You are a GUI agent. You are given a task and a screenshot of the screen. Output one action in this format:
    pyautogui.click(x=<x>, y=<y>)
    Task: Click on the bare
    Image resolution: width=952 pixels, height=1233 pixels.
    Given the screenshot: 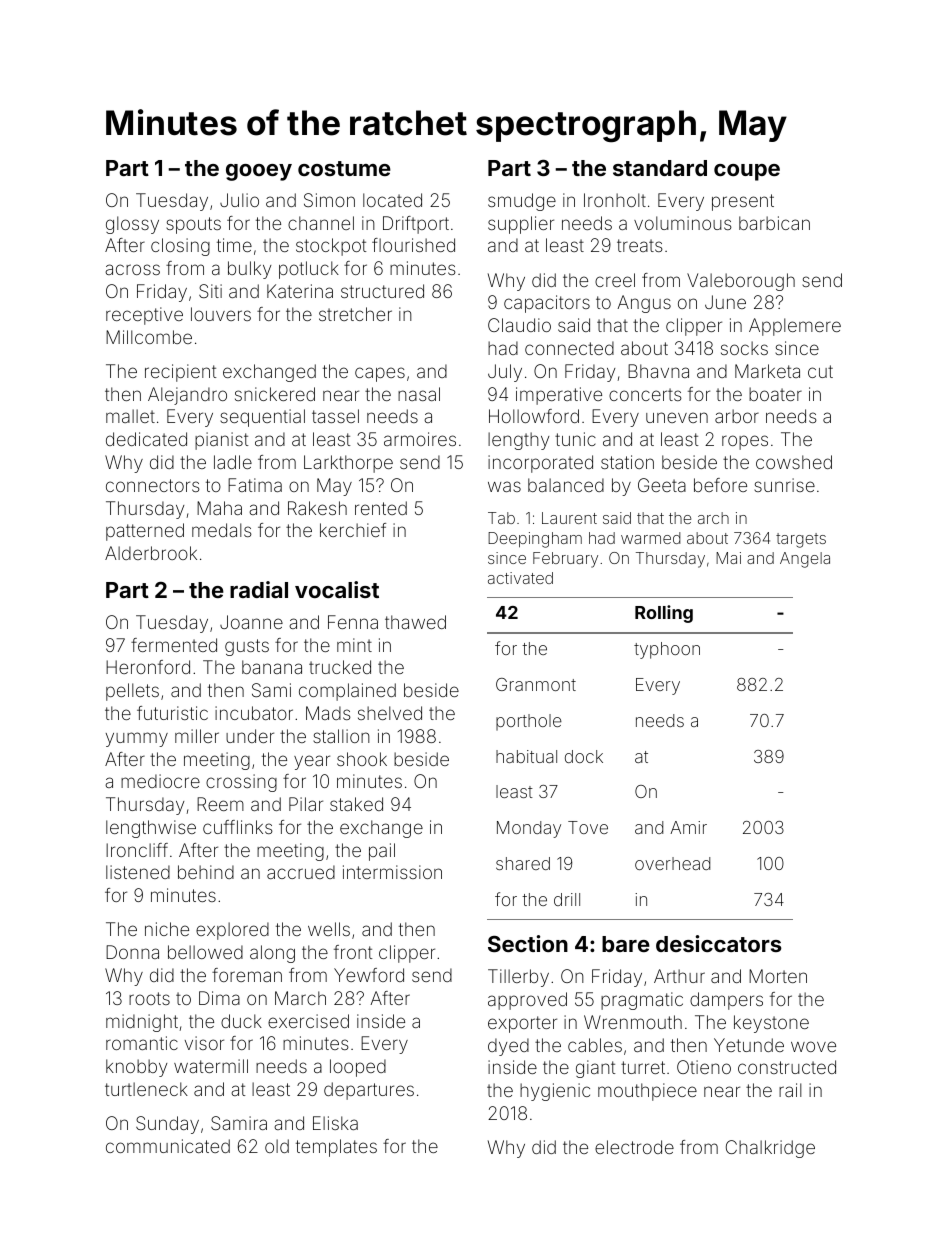 What is the action you would take?
    pyautogui.click(x=626, y=944)
